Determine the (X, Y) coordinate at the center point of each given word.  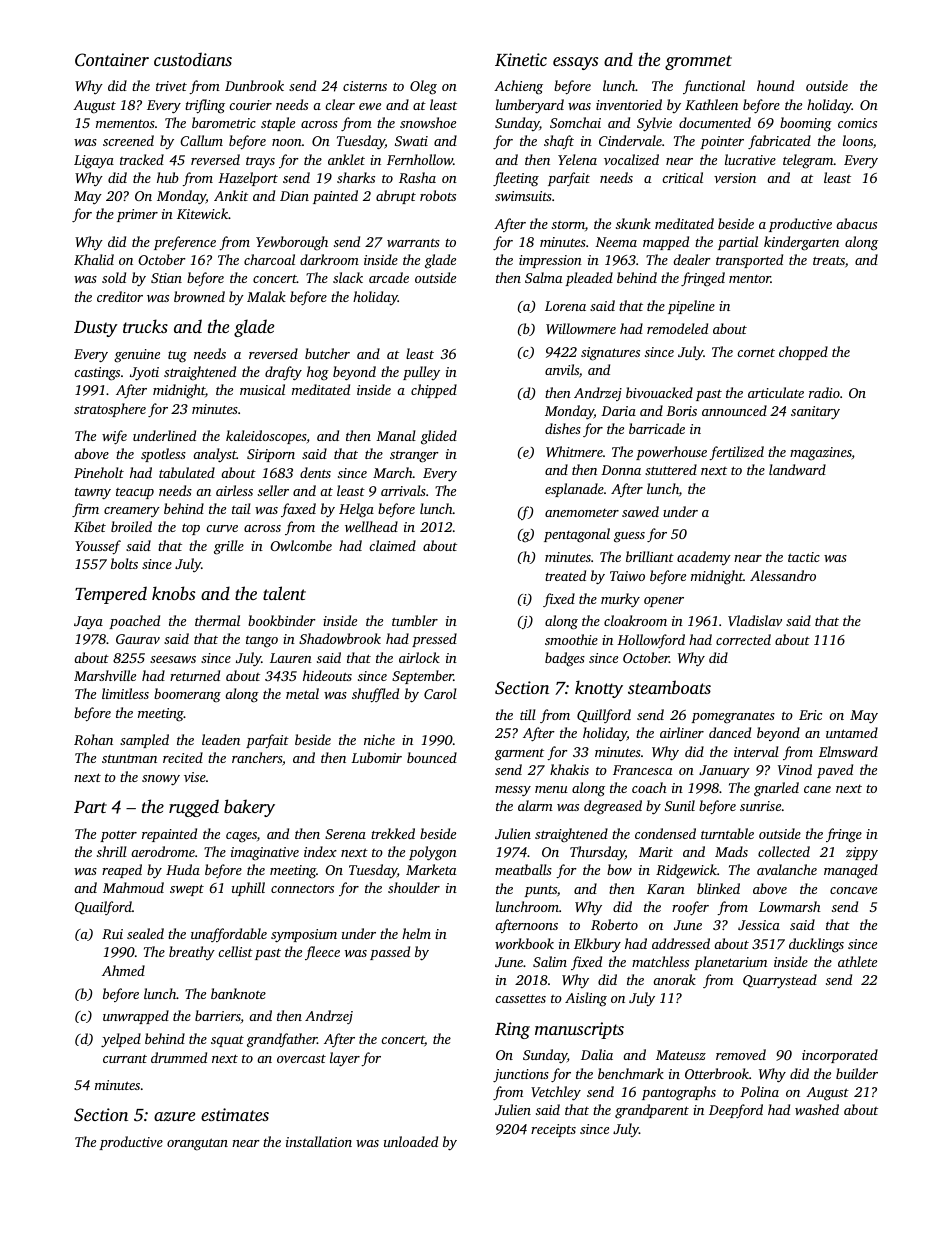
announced (734, 410)
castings (97, 374)
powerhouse (671, 453)
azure (174, 1116)
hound (775, 85)
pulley (421, 373)
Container (112, 60)
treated (565, 575)
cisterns (365, 86)
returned (195, 675)
